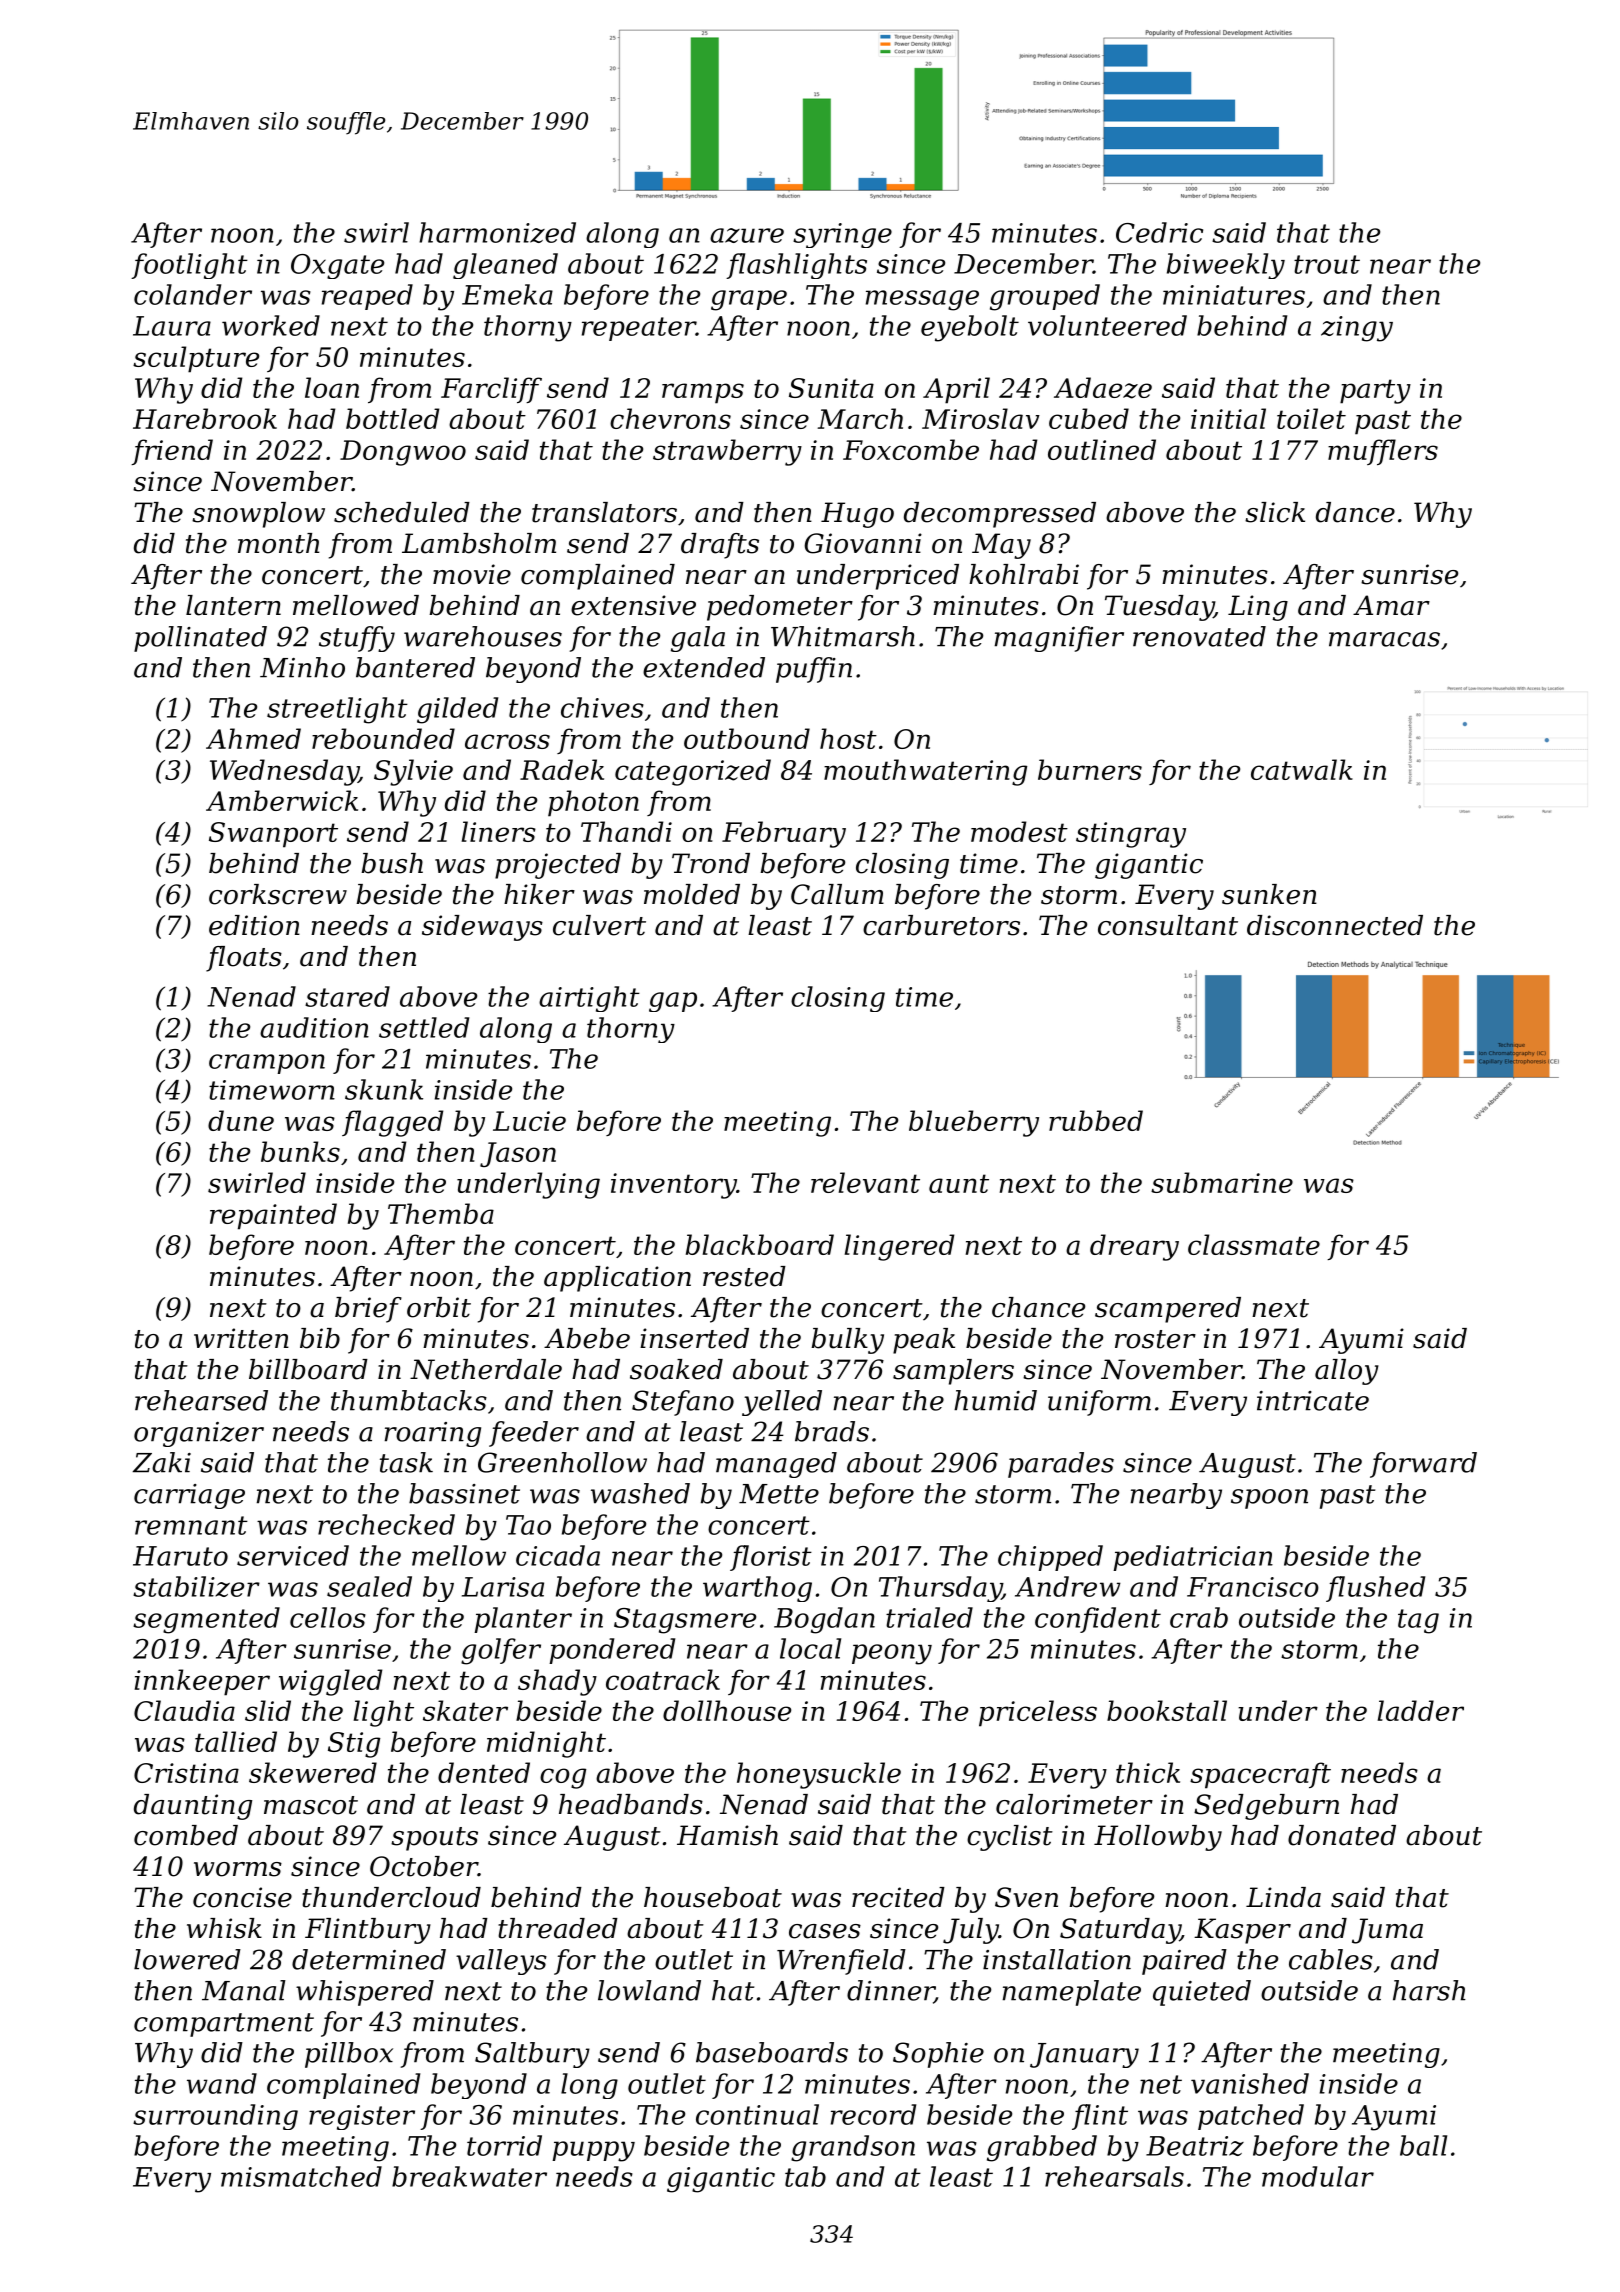  I want to click on Claudia, so click(184, 1710).
